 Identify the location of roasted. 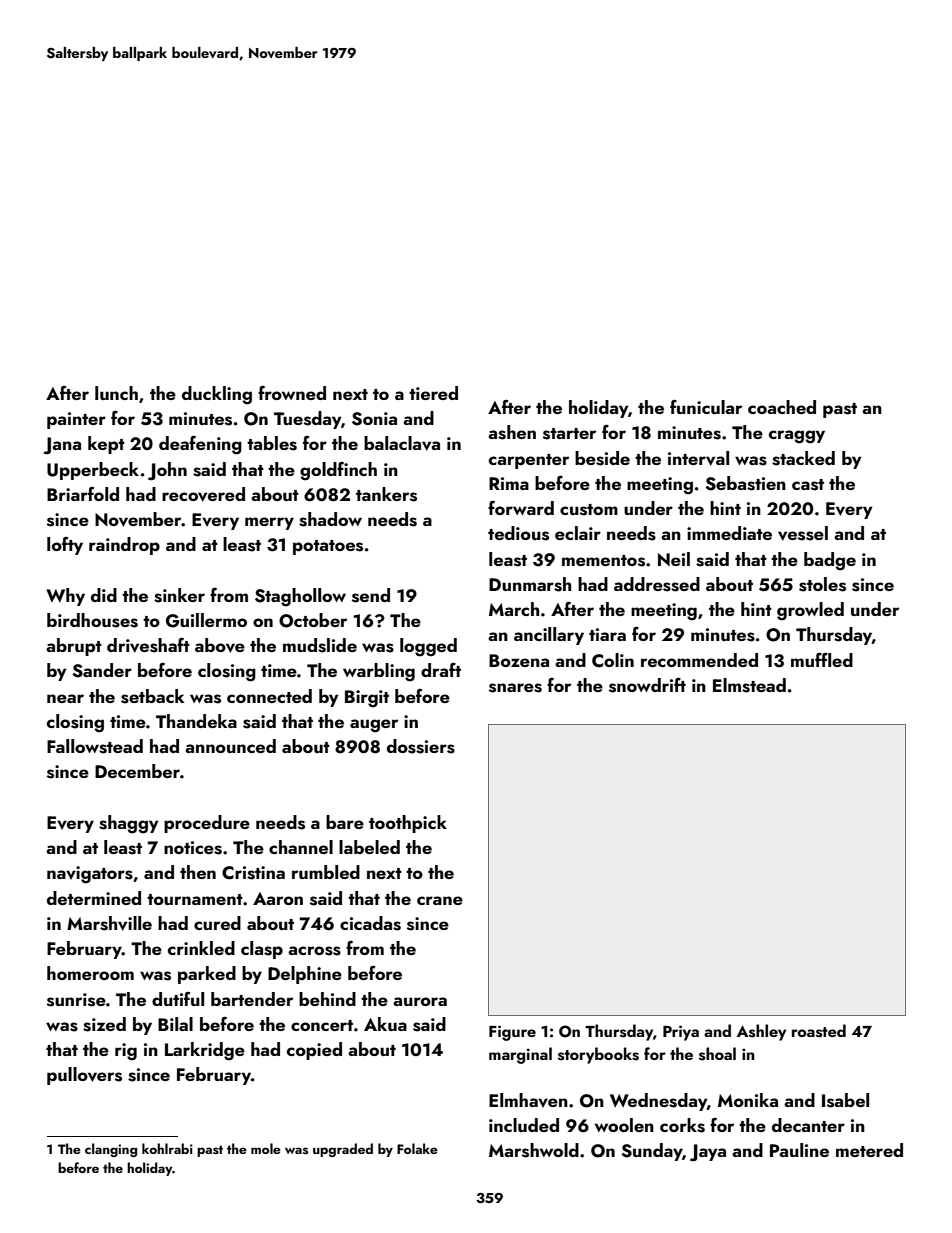
(819, 1031).
